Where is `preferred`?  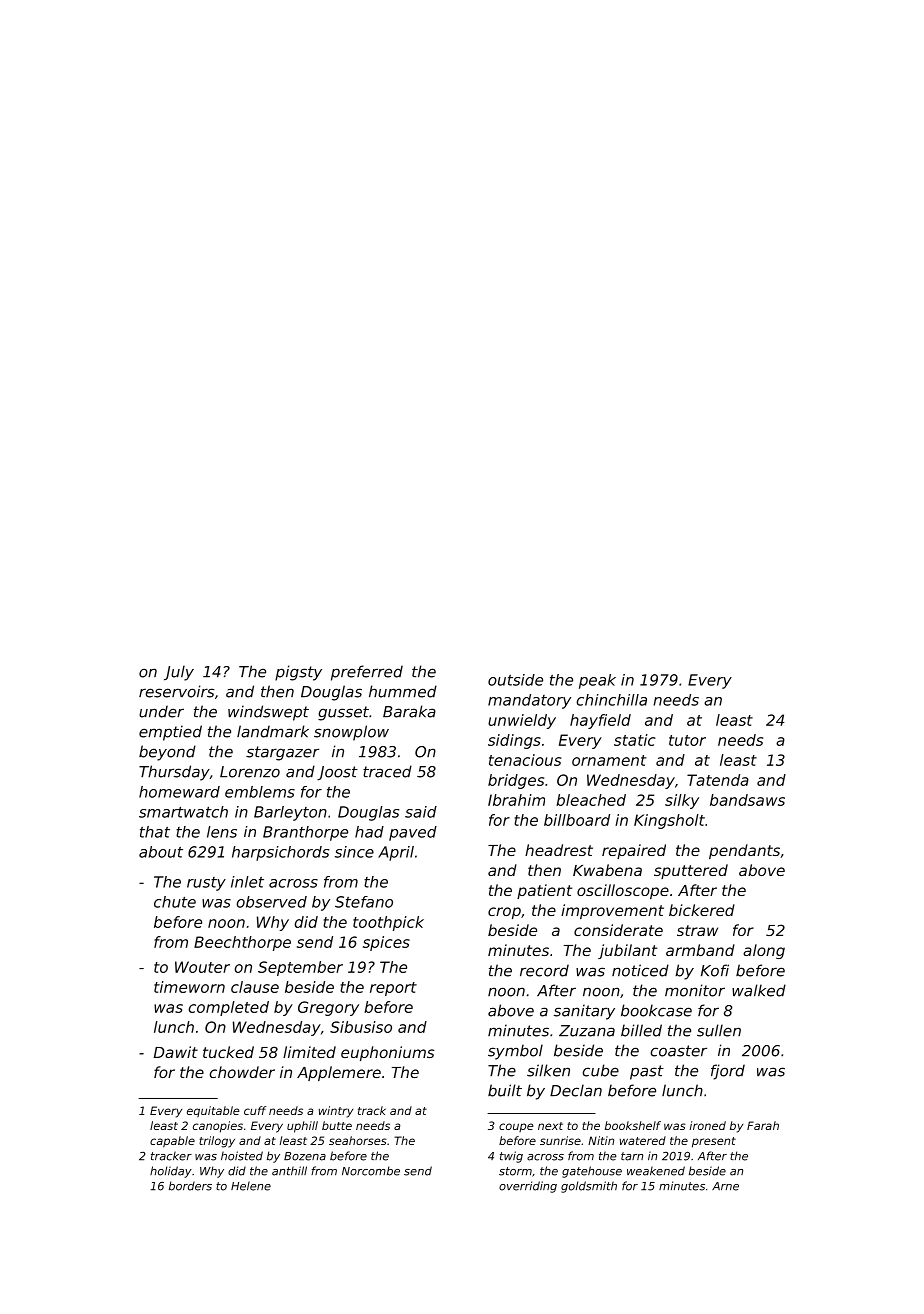 preferred is located at coordinates (367, 673).
